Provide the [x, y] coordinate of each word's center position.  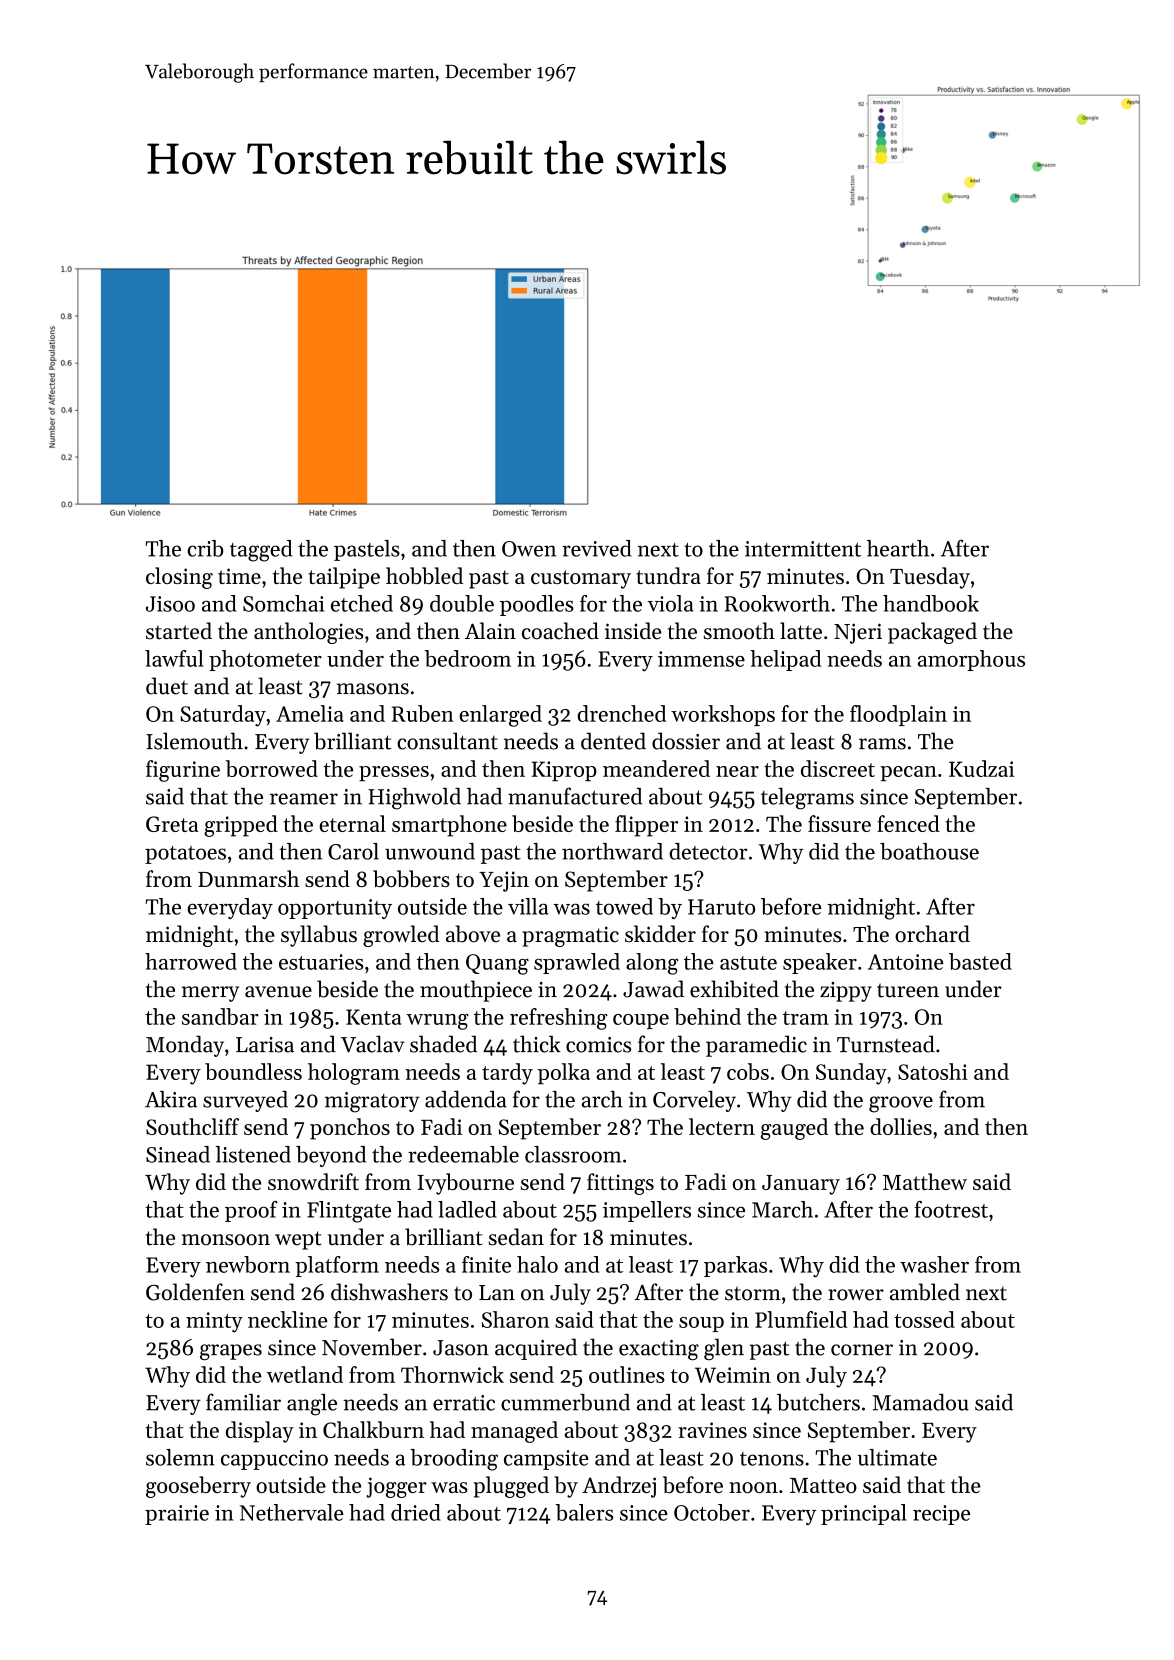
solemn [180, 1457]
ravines [712, 1430]
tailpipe [344, 578]
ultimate [897, 1457]
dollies [901, 1126]
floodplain [898, 715]
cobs [748, 1071]
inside [633, 631]
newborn [248, 1264]
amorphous [971, 660]
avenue [278, 992]
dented [613, 741]
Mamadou [920, 1402]
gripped [241, 826]
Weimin [733, 1375]
